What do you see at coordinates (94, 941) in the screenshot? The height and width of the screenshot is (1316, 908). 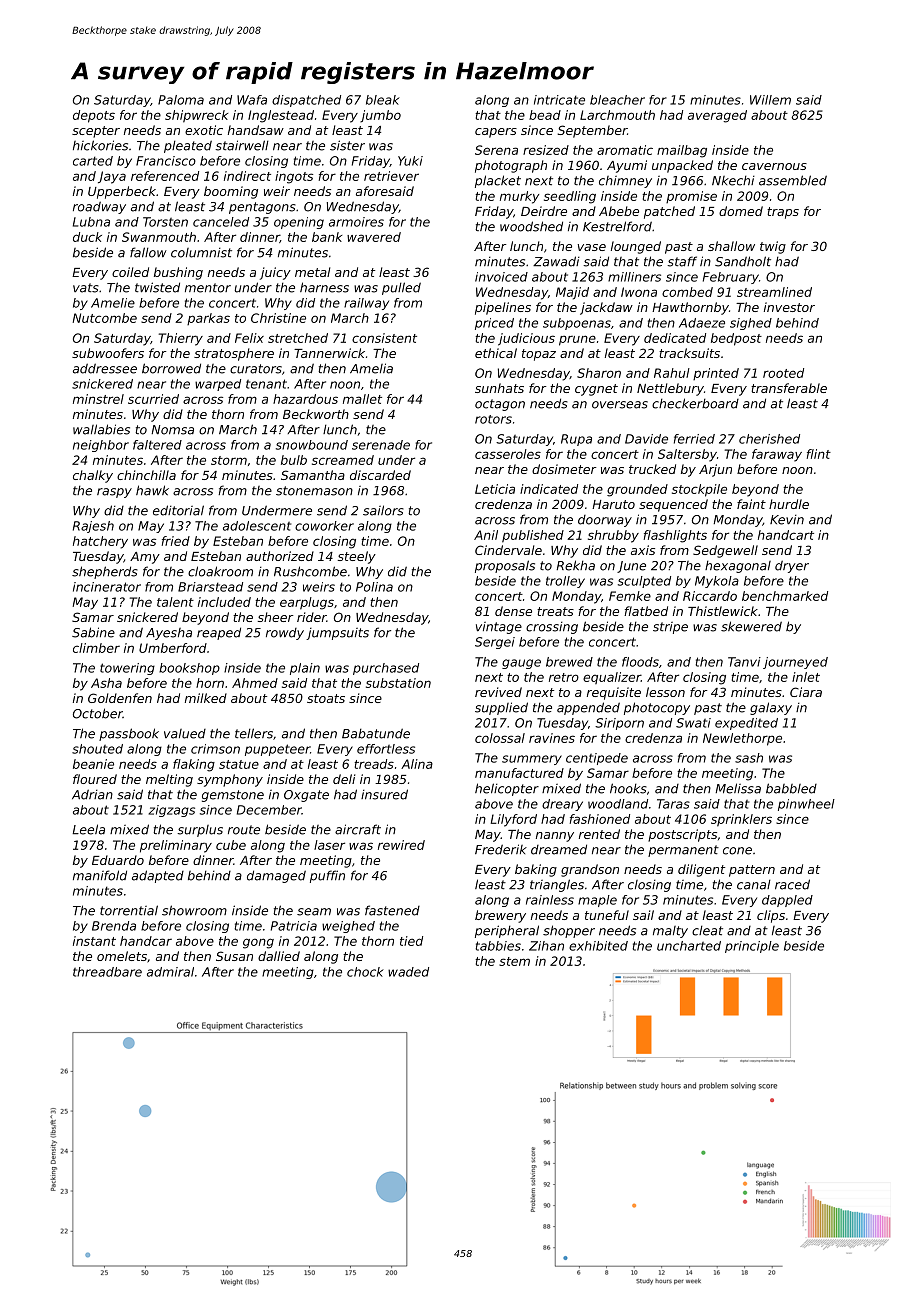 I see `instant` at bounding box center [94, 941].
